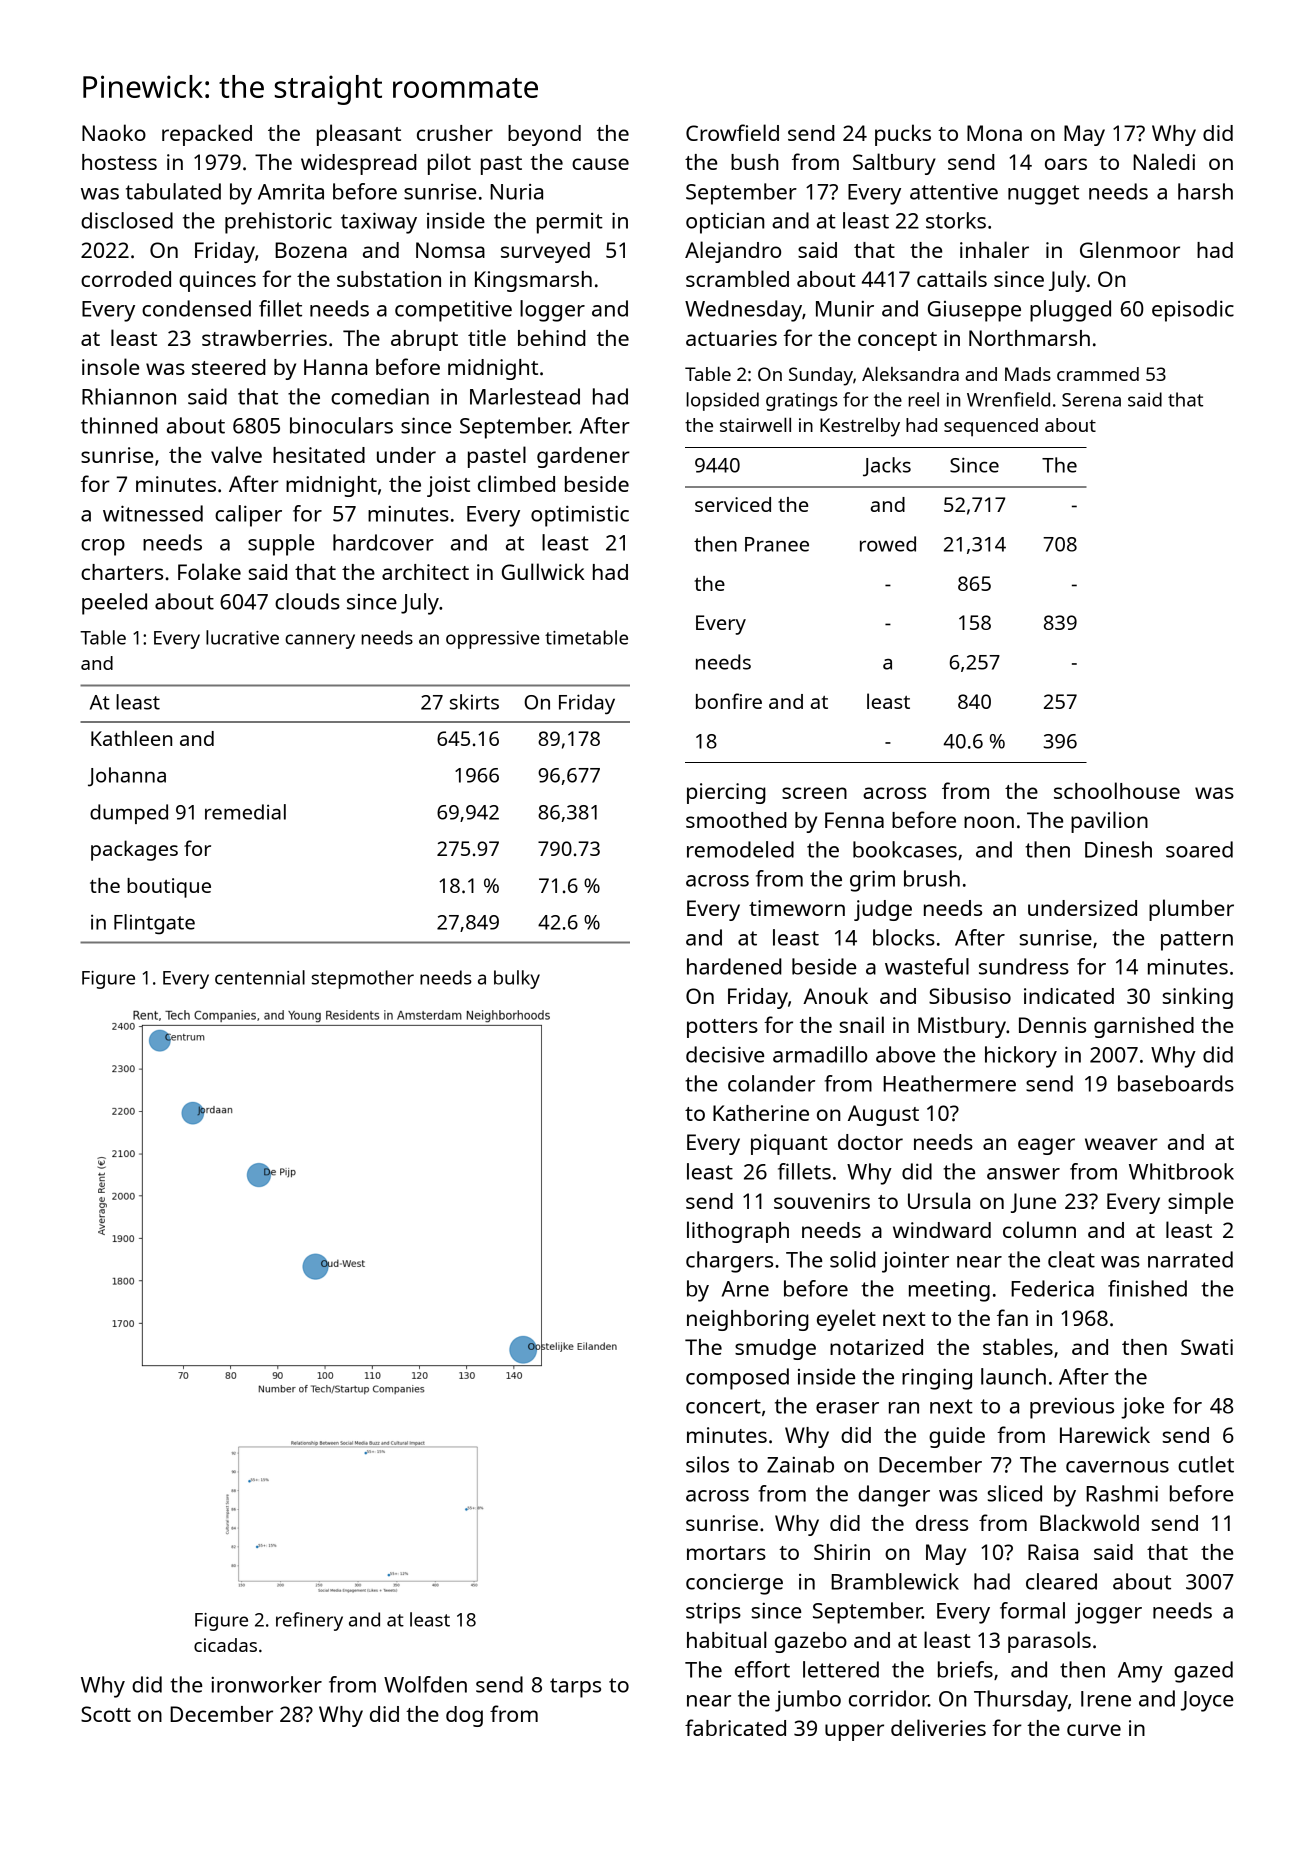  I want to click on stepmother, so click(363, 979).
